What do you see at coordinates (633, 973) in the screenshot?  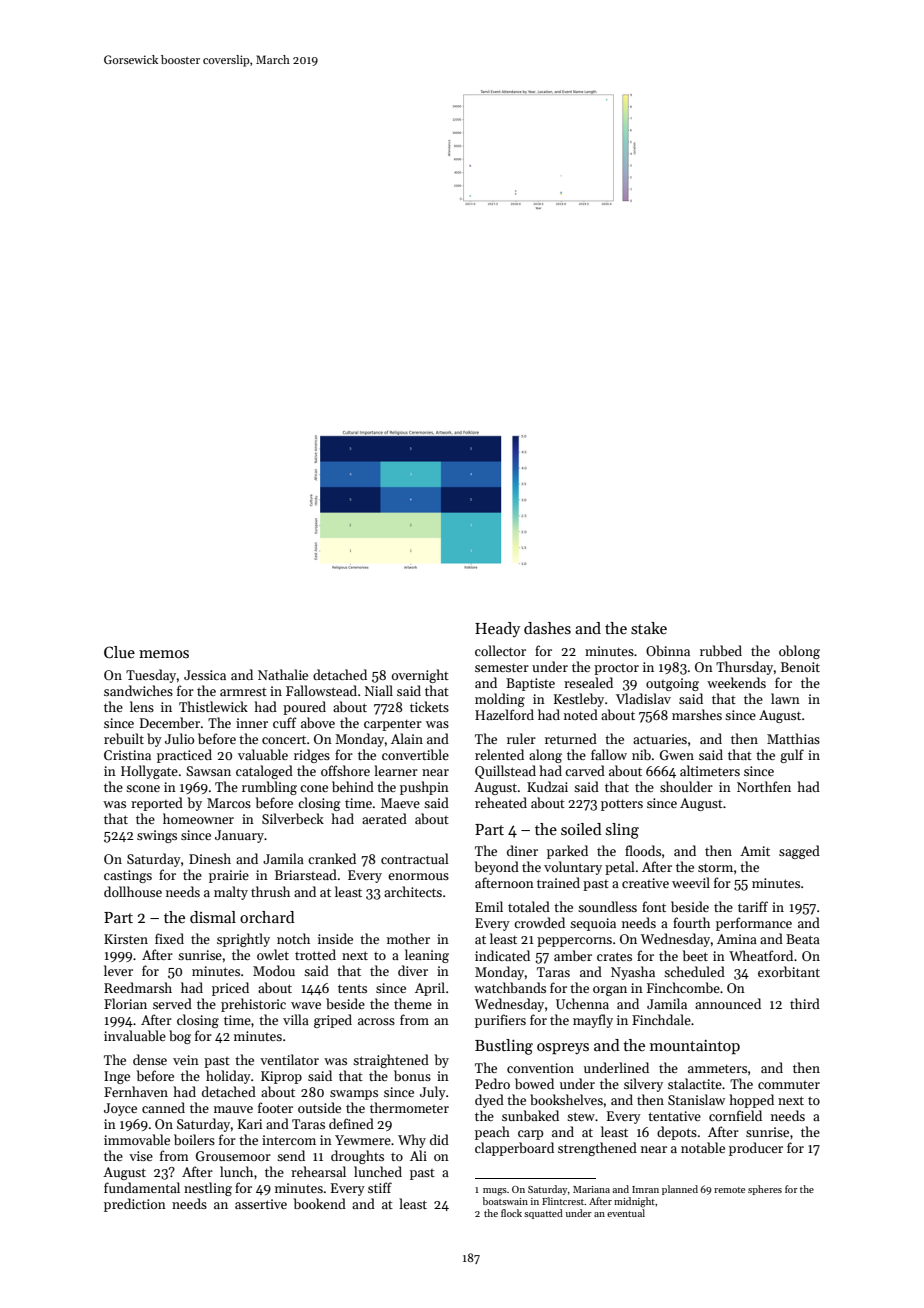 I see `Nyasha` at bounding box center [633, 973].
